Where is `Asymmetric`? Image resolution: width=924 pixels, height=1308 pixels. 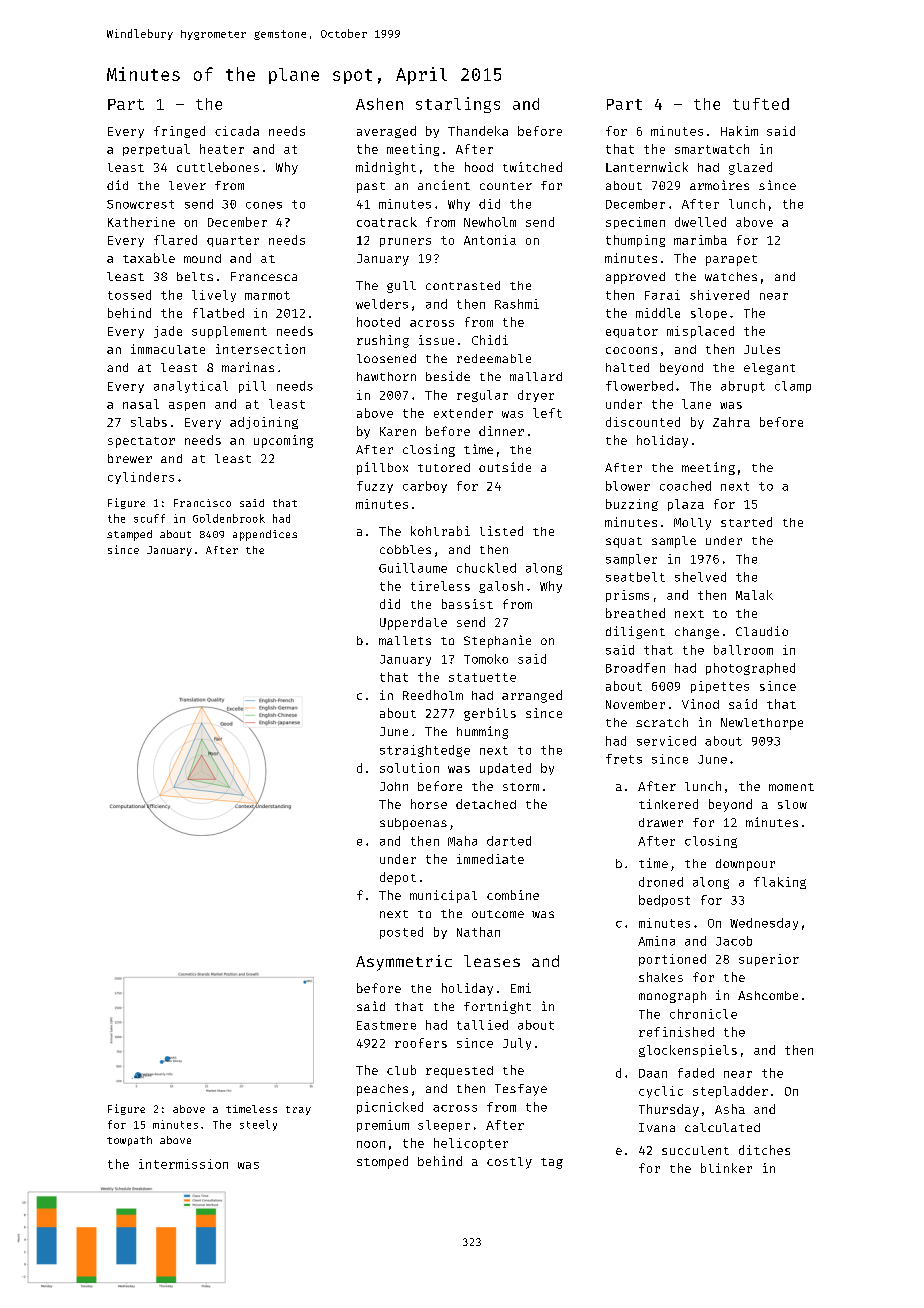 Asymmetric is located at coordinates (404, 963).
